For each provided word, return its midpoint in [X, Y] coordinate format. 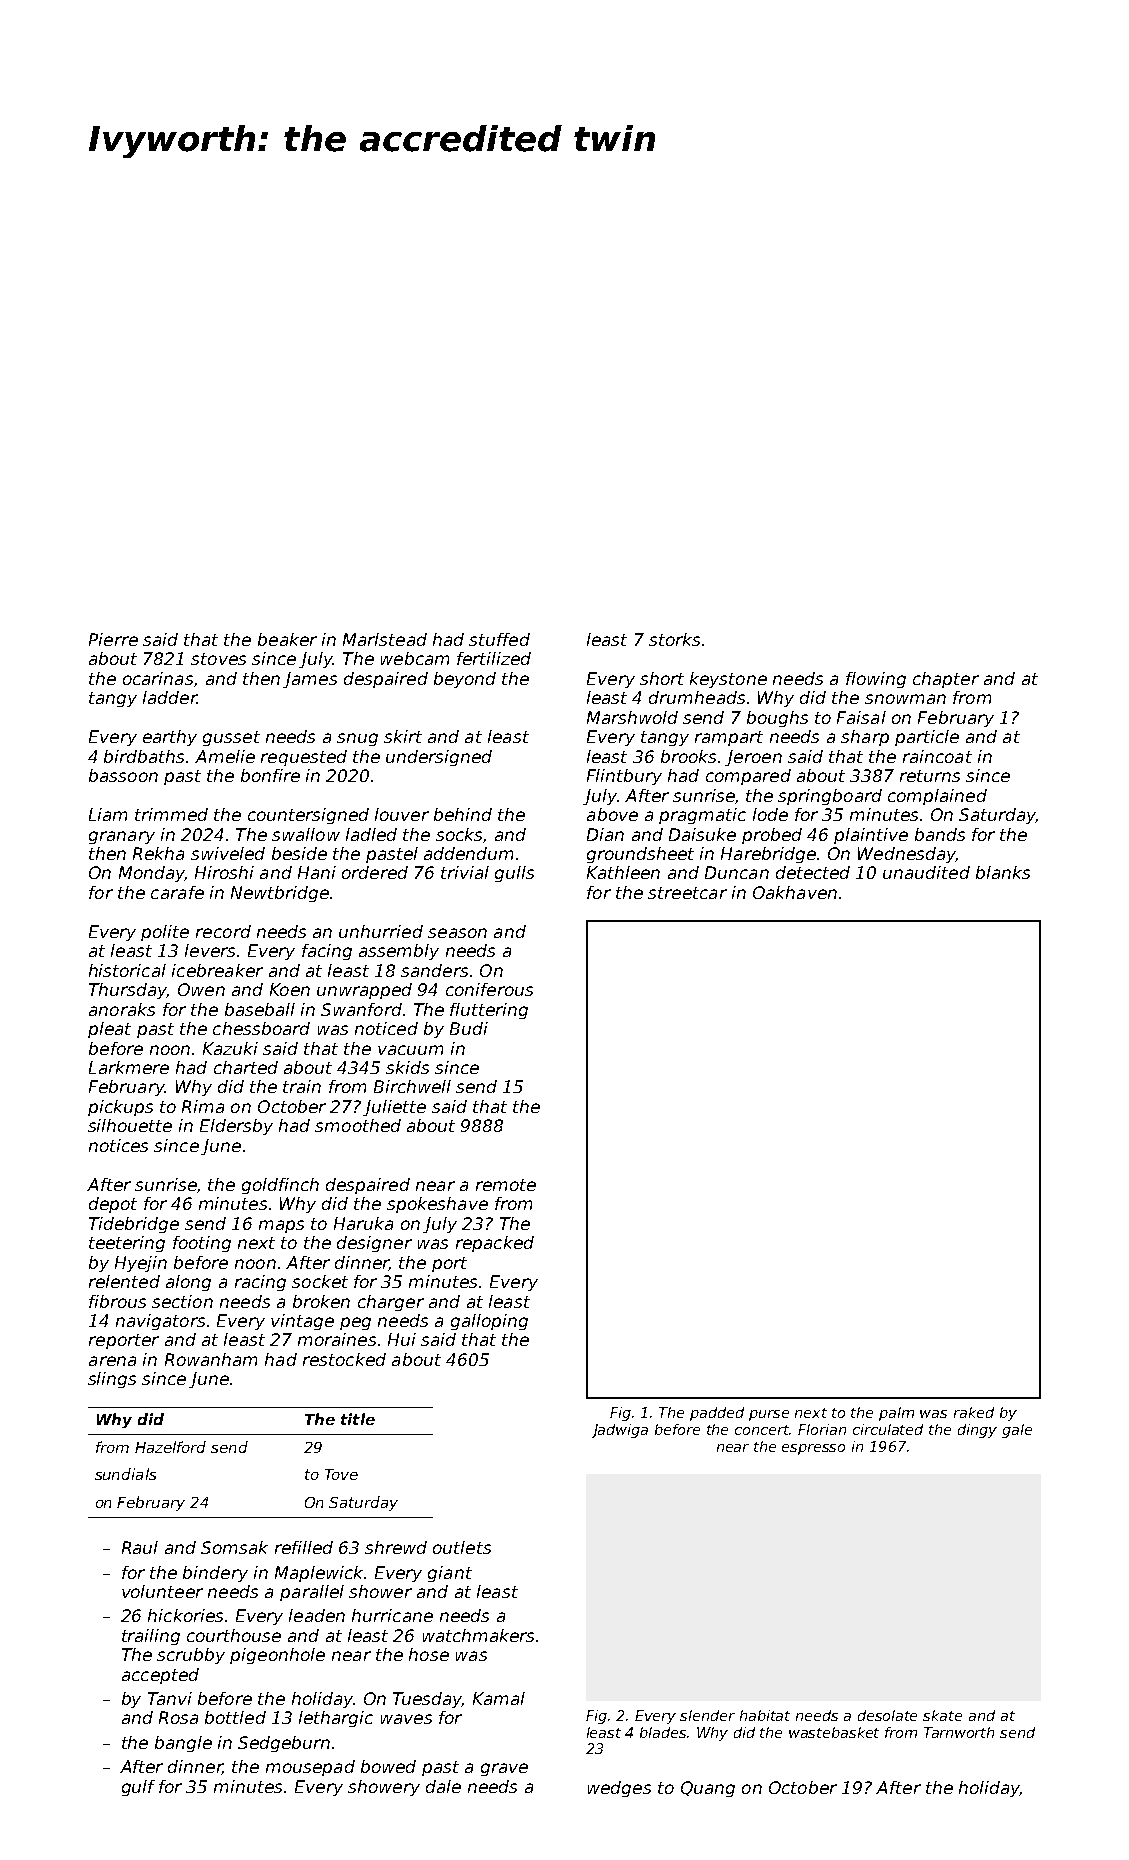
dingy [977, 1431]
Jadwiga [620, 1431]
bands [940, 834]
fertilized [494, 658]
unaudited [926, 872]
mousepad [310, 1768]
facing [327, 952]
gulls [514, 874]
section [182, 1301]
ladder [170, 697]
